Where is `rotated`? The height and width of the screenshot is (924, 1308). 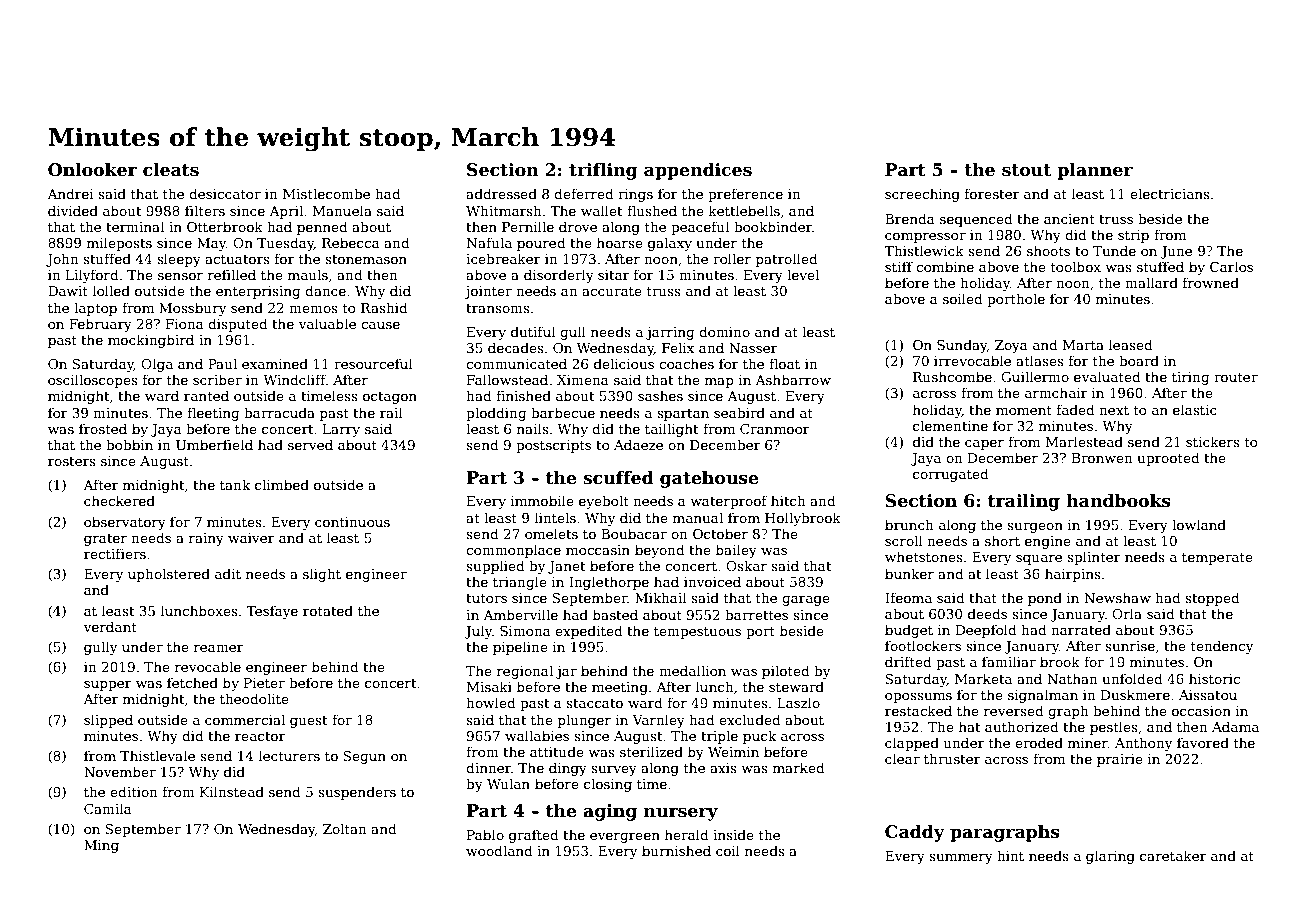 rotated is located at coordinates (328, 610).
